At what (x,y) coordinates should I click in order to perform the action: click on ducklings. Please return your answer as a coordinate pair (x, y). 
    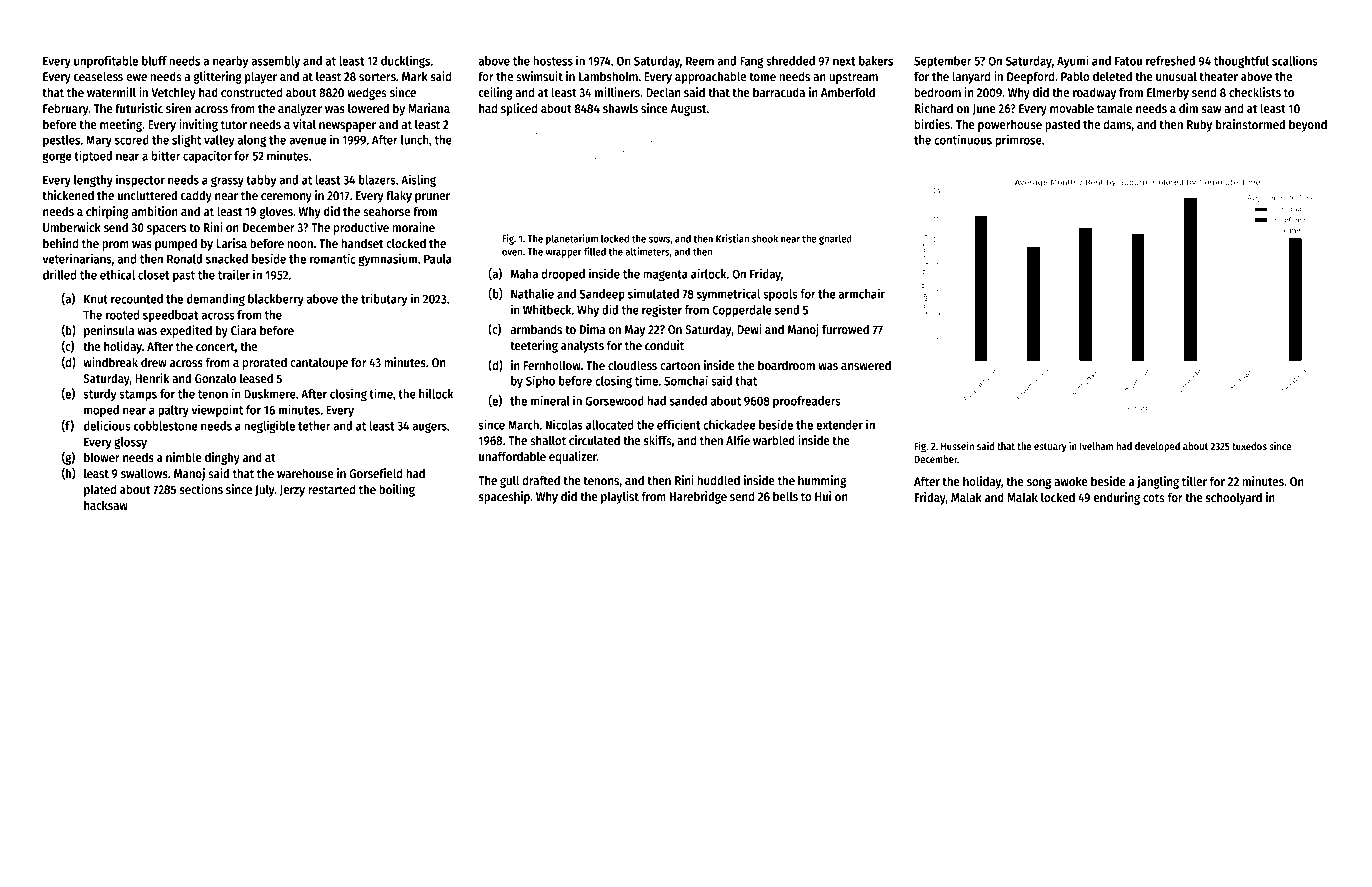
    Looking at the image, I should click on (405, 62).
